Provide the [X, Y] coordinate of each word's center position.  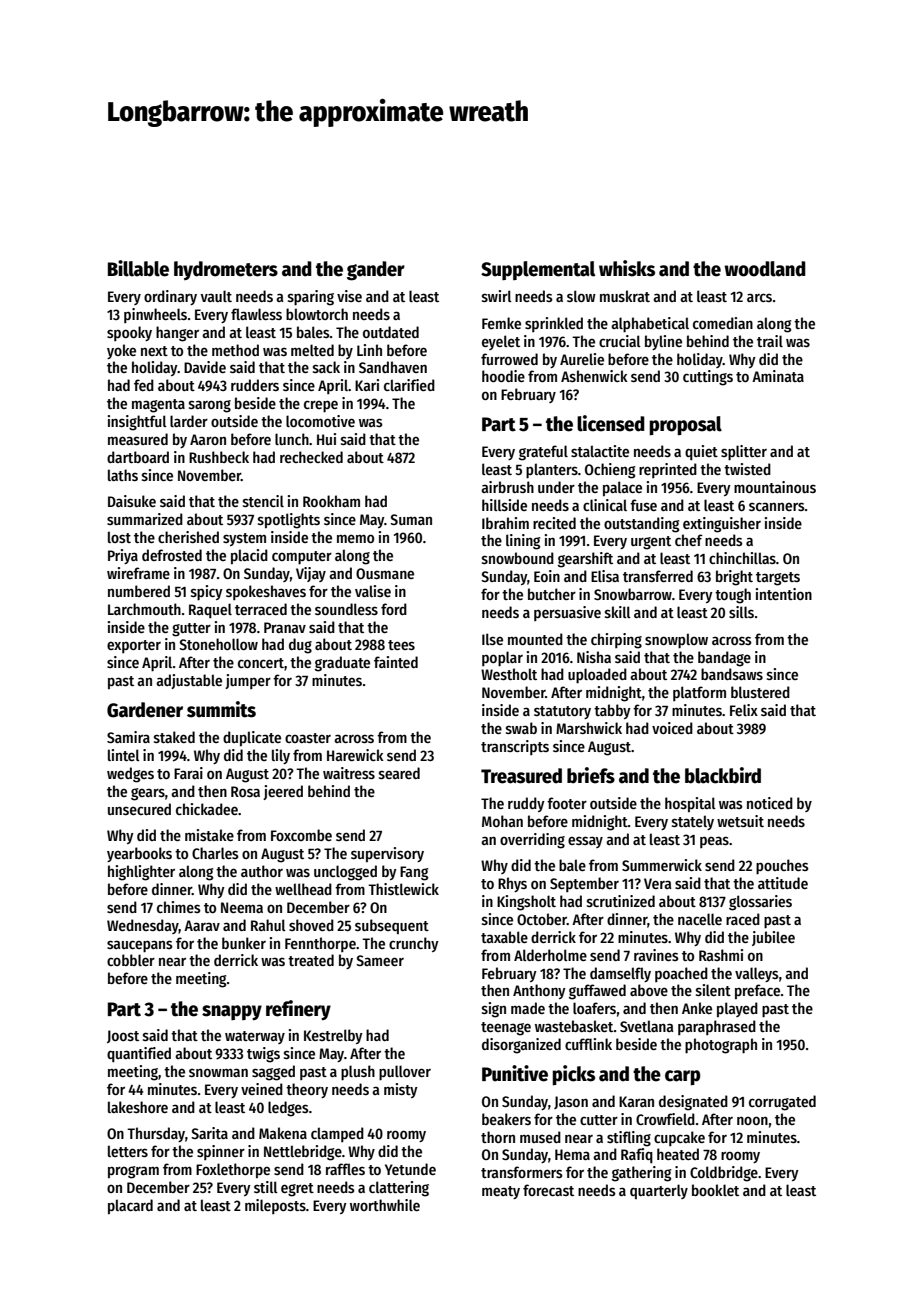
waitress [349, 773]
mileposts [275, 1206]
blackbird [723, 775]
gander [376, 271]
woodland [765, 269]
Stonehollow [218, 644]
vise [349, 296]
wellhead [303, 889]
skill [618, 612]
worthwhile [385, 1205]
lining [523, 542]
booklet [715, 1190]
